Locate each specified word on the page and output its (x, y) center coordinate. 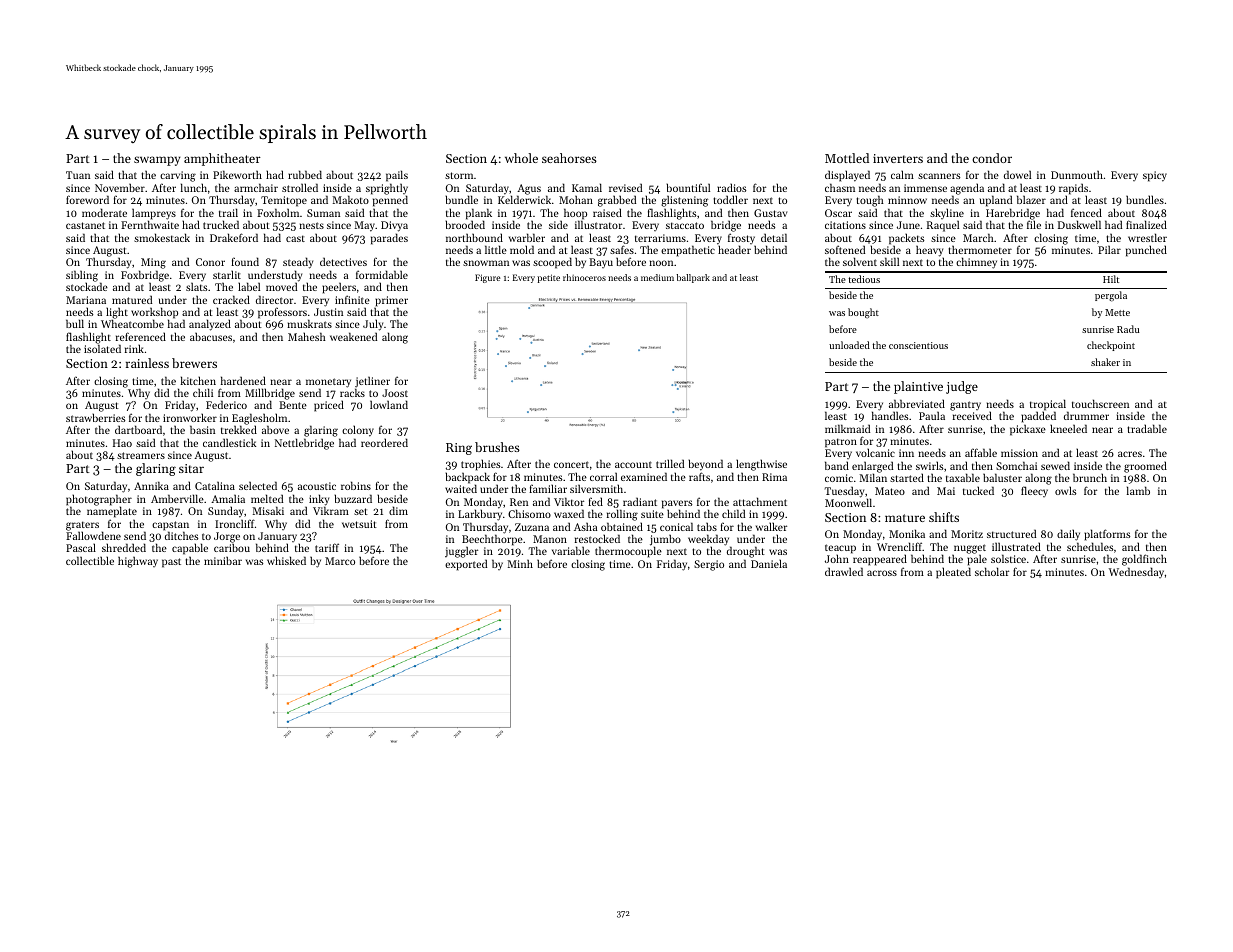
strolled (300, 187)
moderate (104, 212)
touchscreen (1100, 403)
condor (992, 158)
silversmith (596, 488)
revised (625, 187)
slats (197, 287)
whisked (286, 560)
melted (267, 498)
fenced (1086, 212)
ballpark (693, 278)
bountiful (688, 187)
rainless (147, 363)
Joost (395, 393)
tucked (978, 490)
